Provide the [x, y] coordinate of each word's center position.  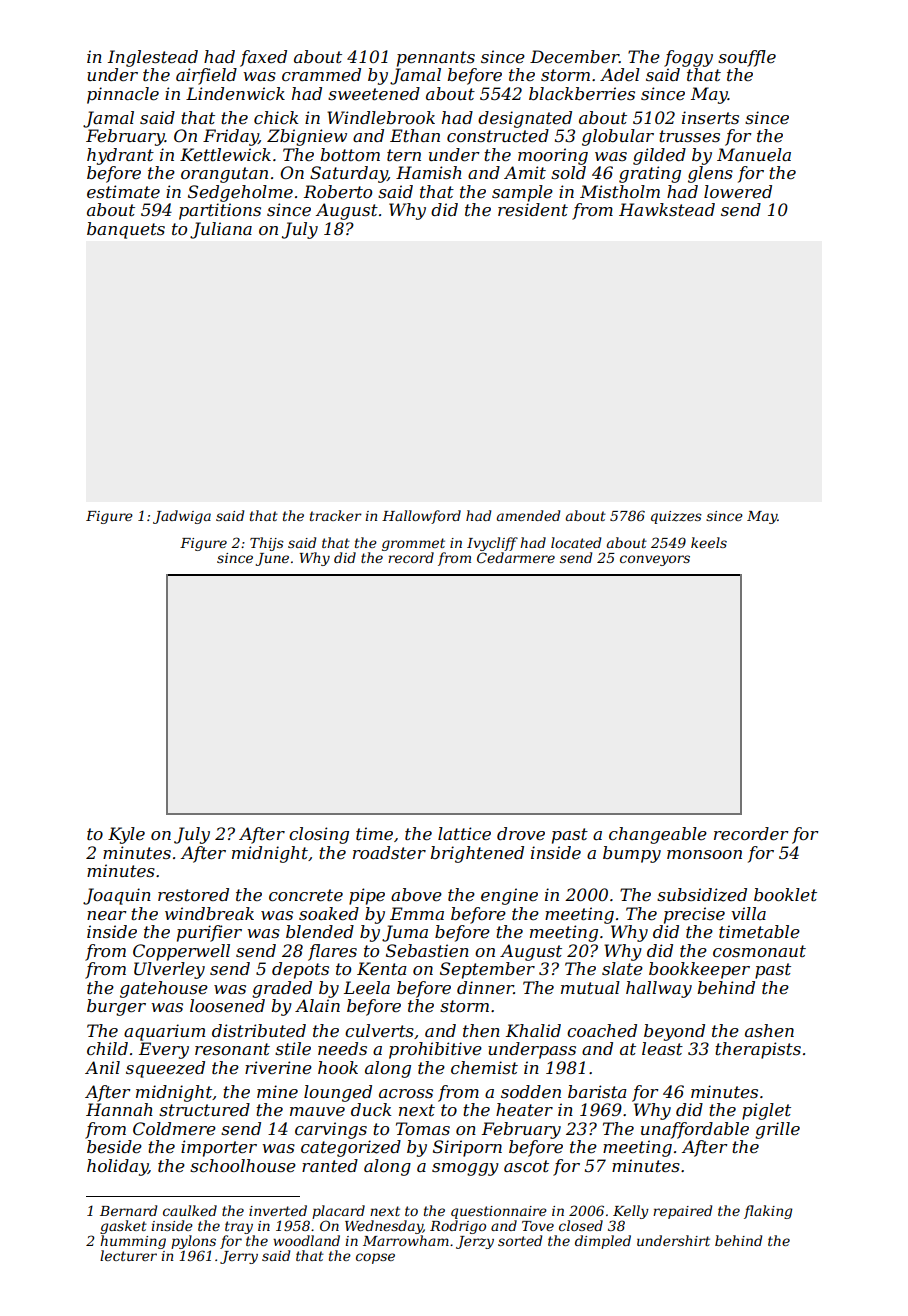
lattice [464, 833]
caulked [190, 1210]
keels [709, 542]
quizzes [676, 517]
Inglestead [153, 58]
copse [375, 1258]
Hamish [429, 172]
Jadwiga [182, 517]
